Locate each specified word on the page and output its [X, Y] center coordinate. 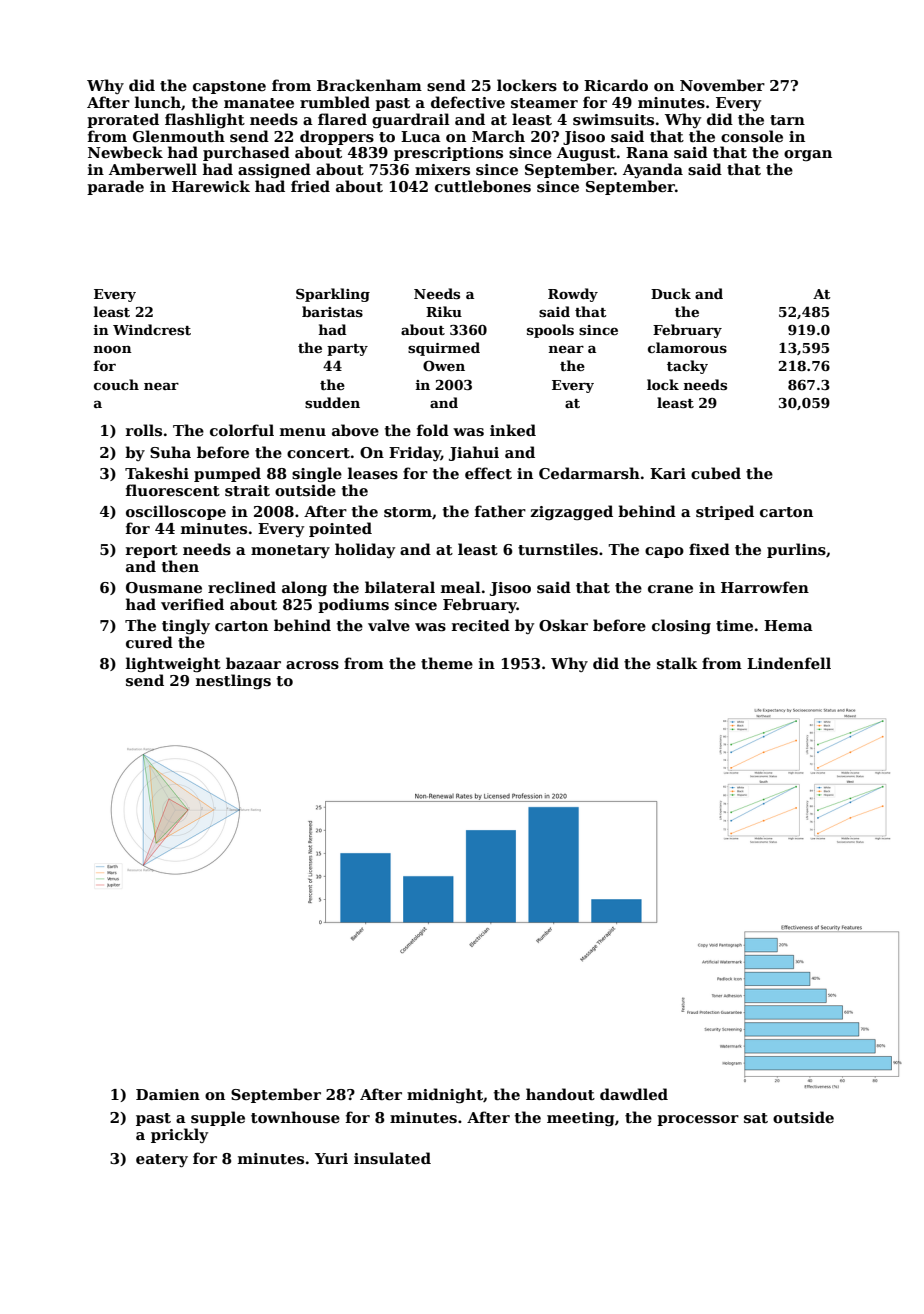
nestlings [233, 682]
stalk [677, 663]
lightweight [173, 665]
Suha [170, 452]
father [500, 511]
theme [447, 663]
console [752, 136]
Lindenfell [789, 663]
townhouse [295, 1117]
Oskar [563, 625]
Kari [668, 473]
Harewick [211, 186]
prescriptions [448, 154]
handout [560, 1094]
